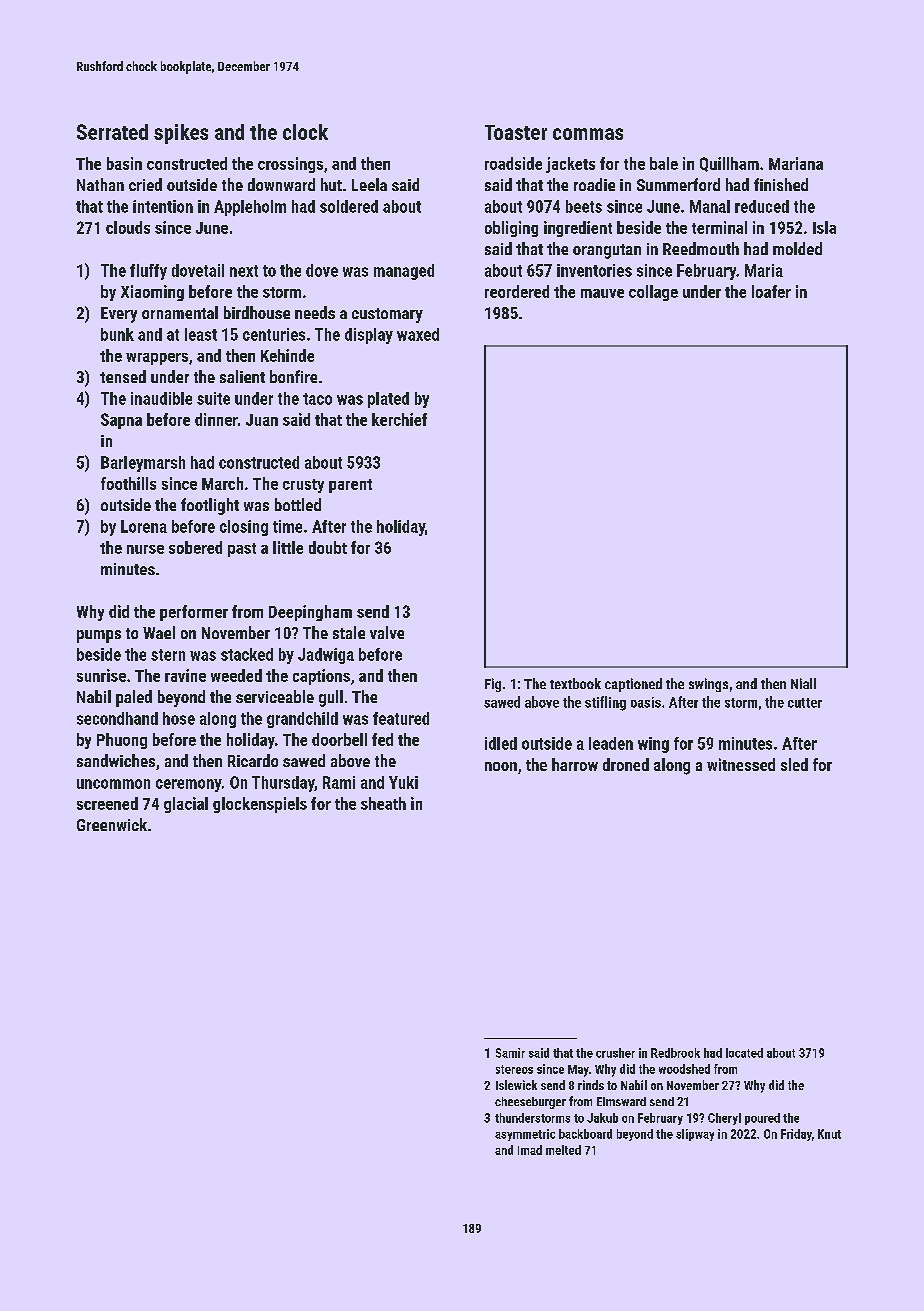 Image resolution: width=924 pixels, height=1311 pixels. What do you see at coordinates (530, 1150) in the screenshot?
I see `Imad` at bounding box center [530, 1150].
